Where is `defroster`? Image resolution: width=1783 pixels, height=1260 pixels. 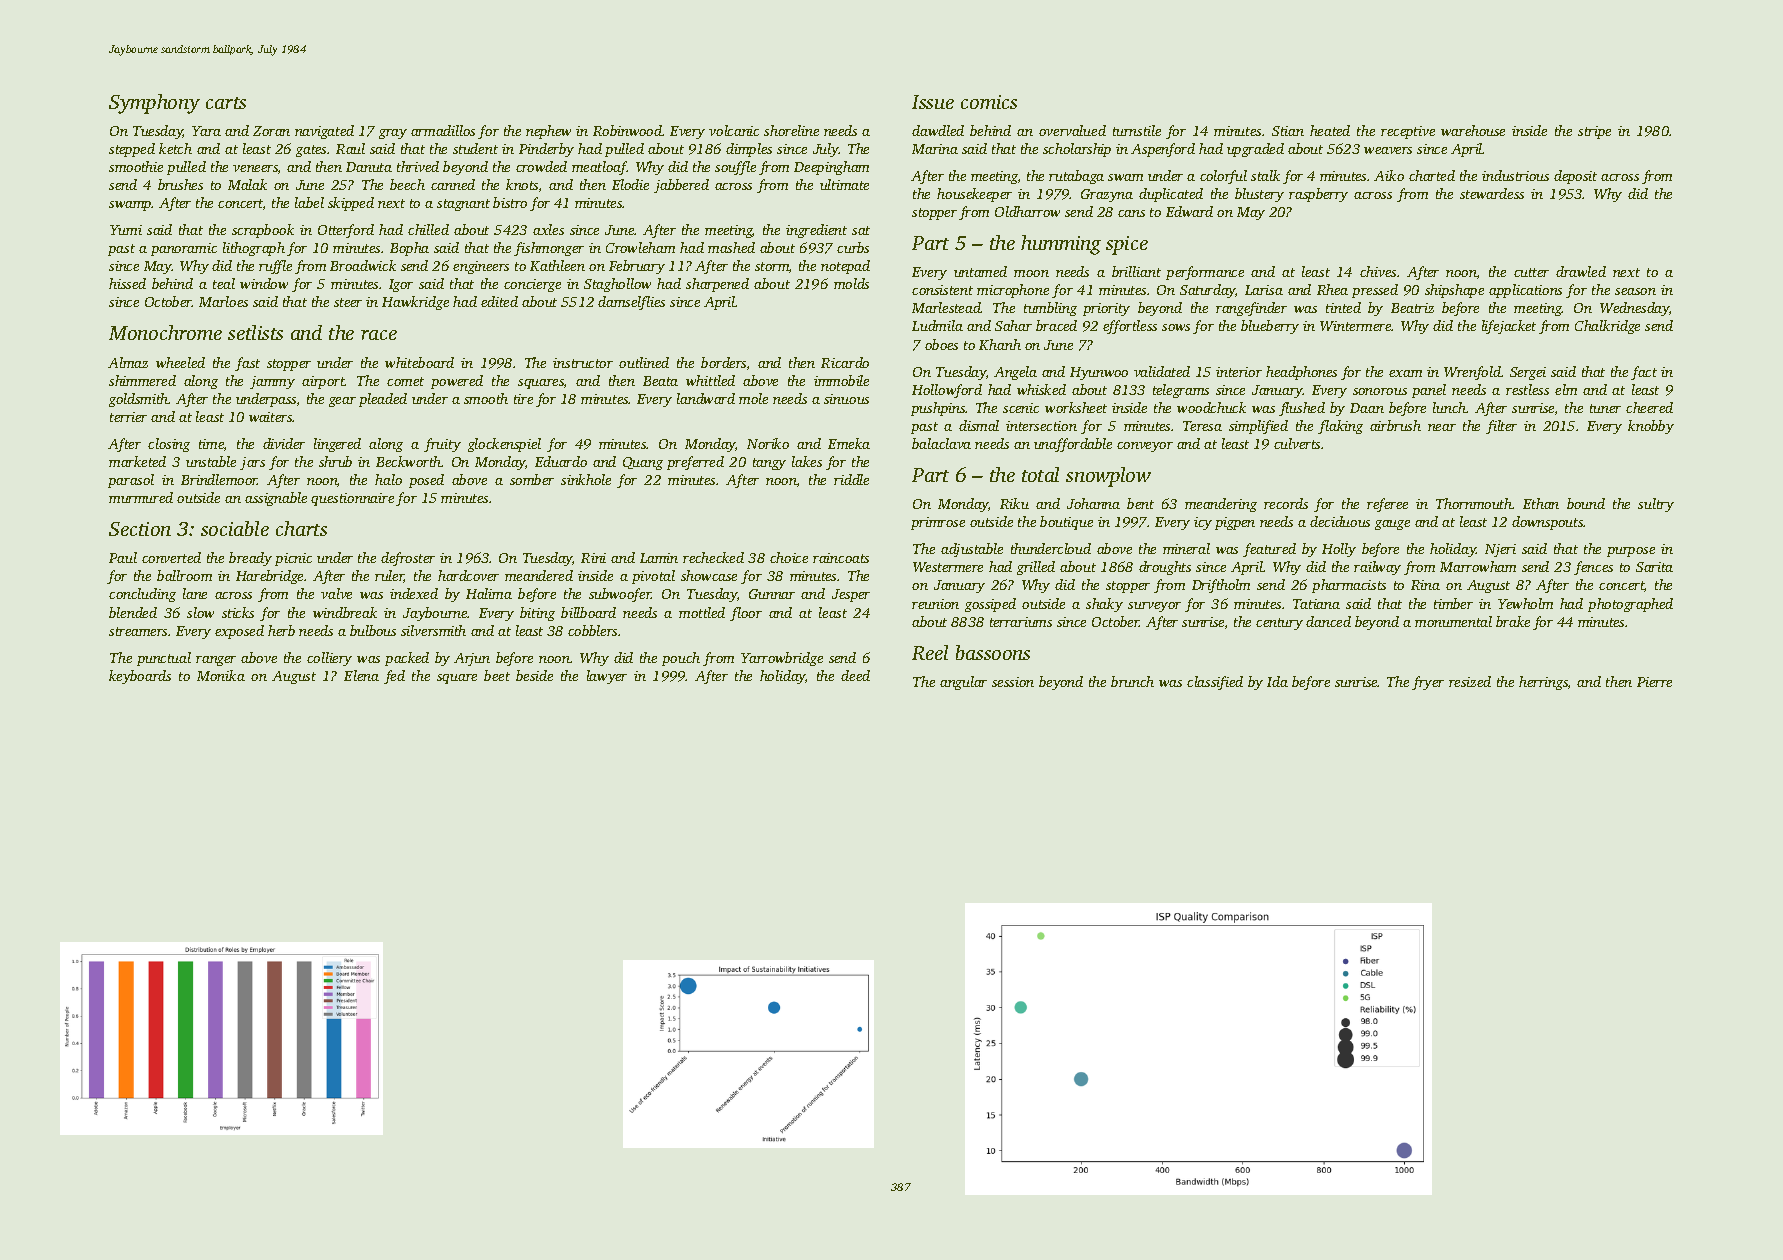 defroster is located at coordinates (408, 559).
